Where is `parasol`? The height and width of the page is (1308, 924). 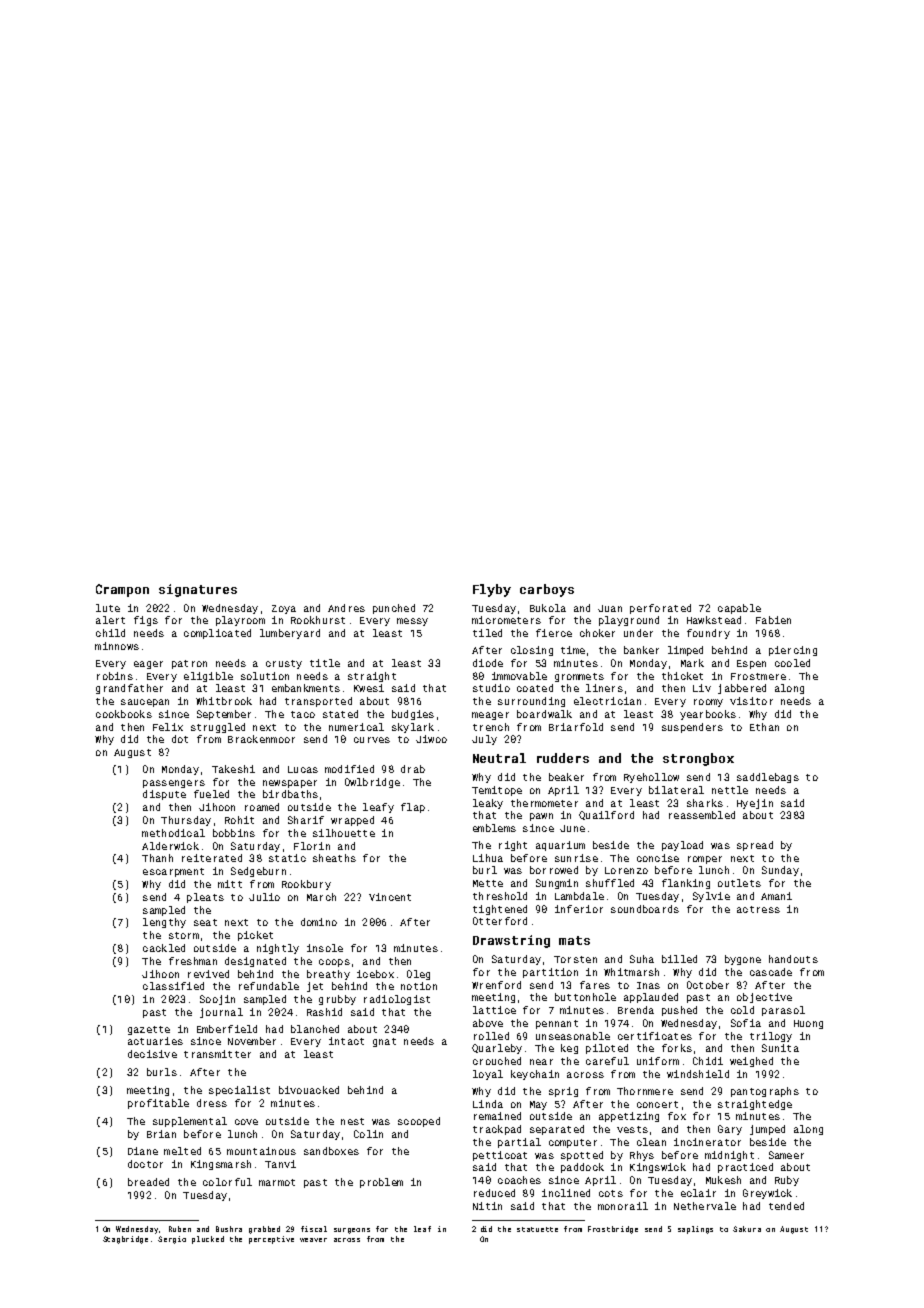 parasol is located at coordinates (783, 1011).
